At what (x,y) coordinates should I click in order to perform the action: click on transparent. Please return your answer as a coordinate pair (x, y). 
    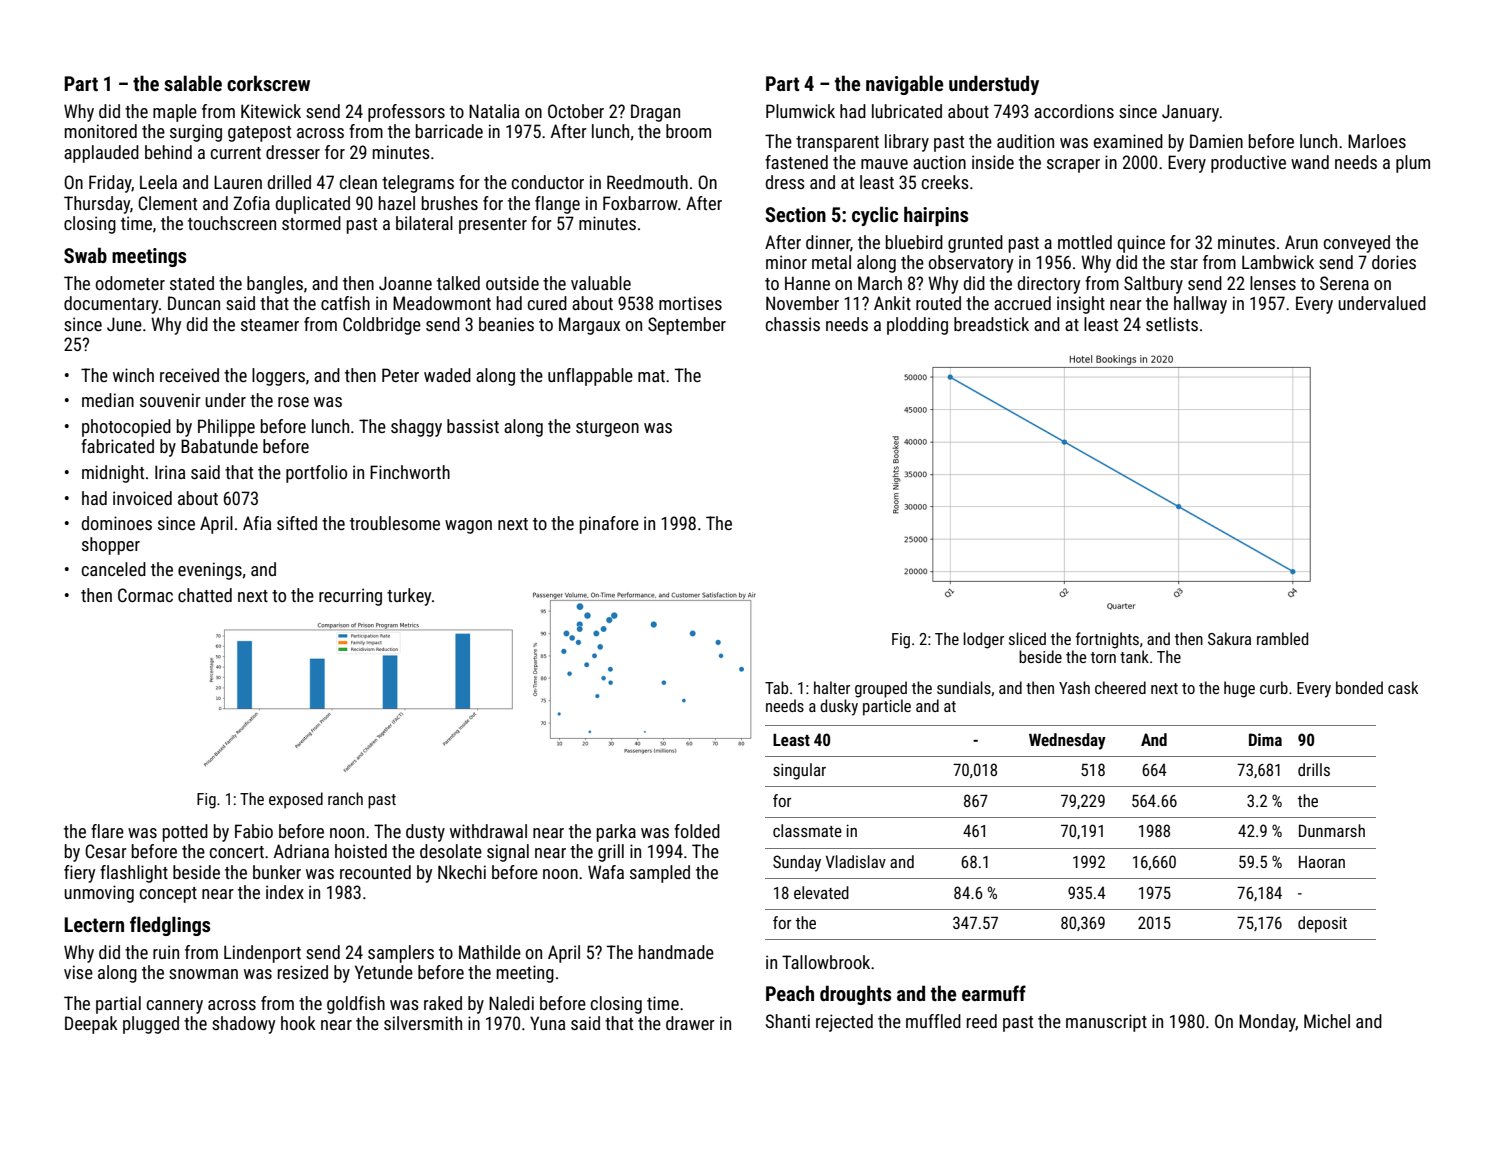
    Looking at the image, I should click on (837, 144).
